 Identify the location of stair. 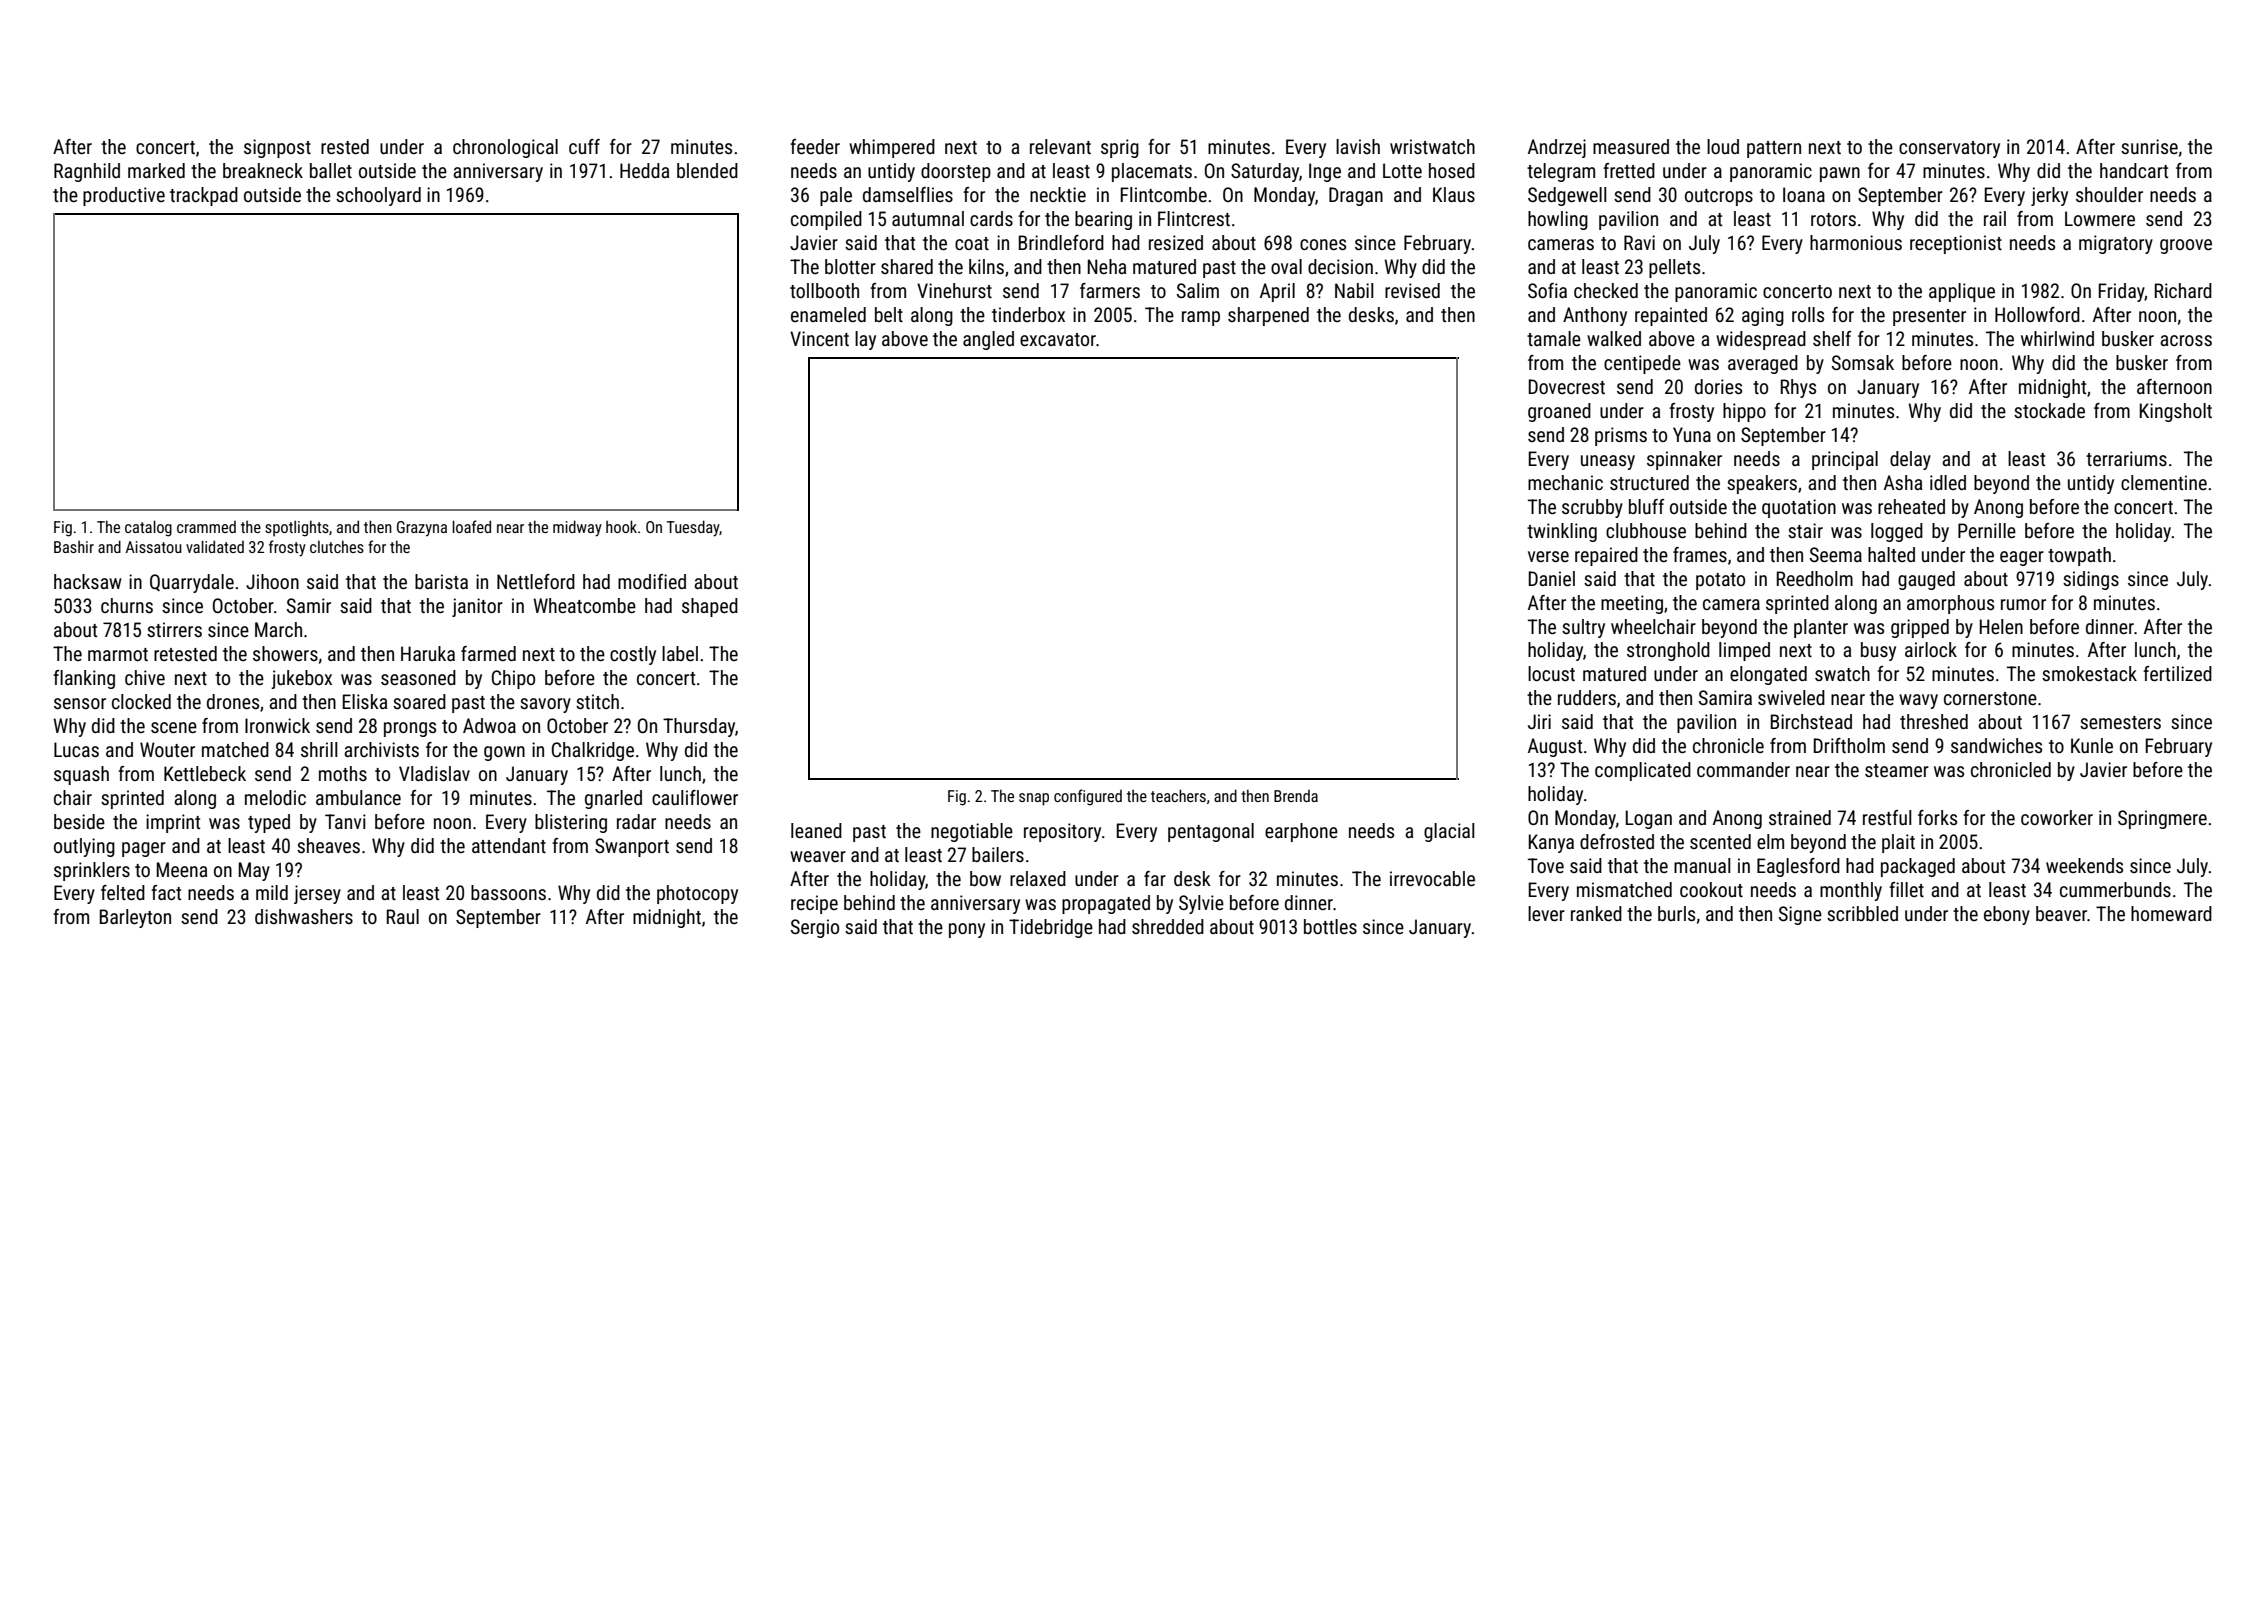
(1805, 530).
